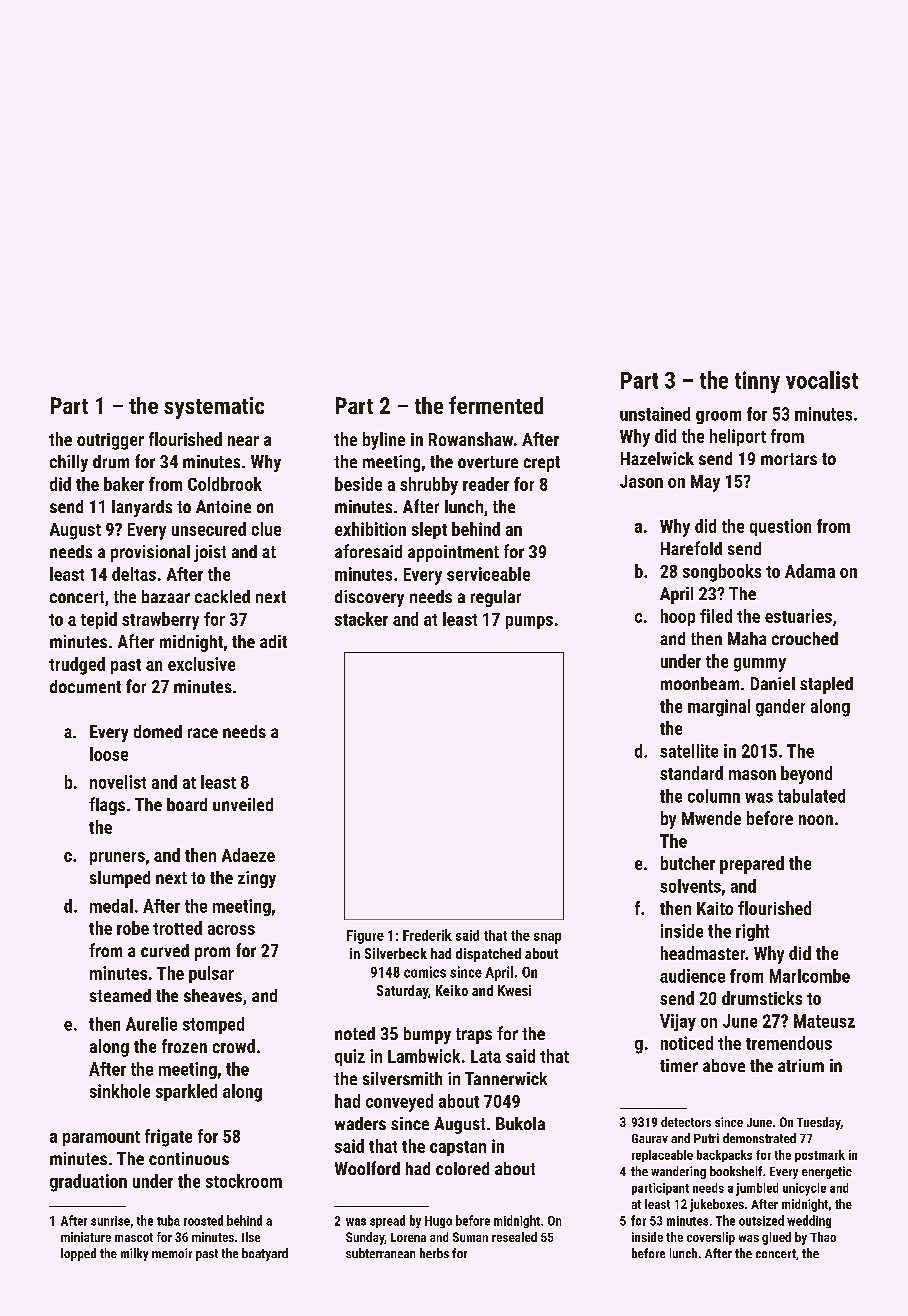  What do you see at coordinates (826, 685) in the image?
I see `stapled` at bounding box center [826, 685].
